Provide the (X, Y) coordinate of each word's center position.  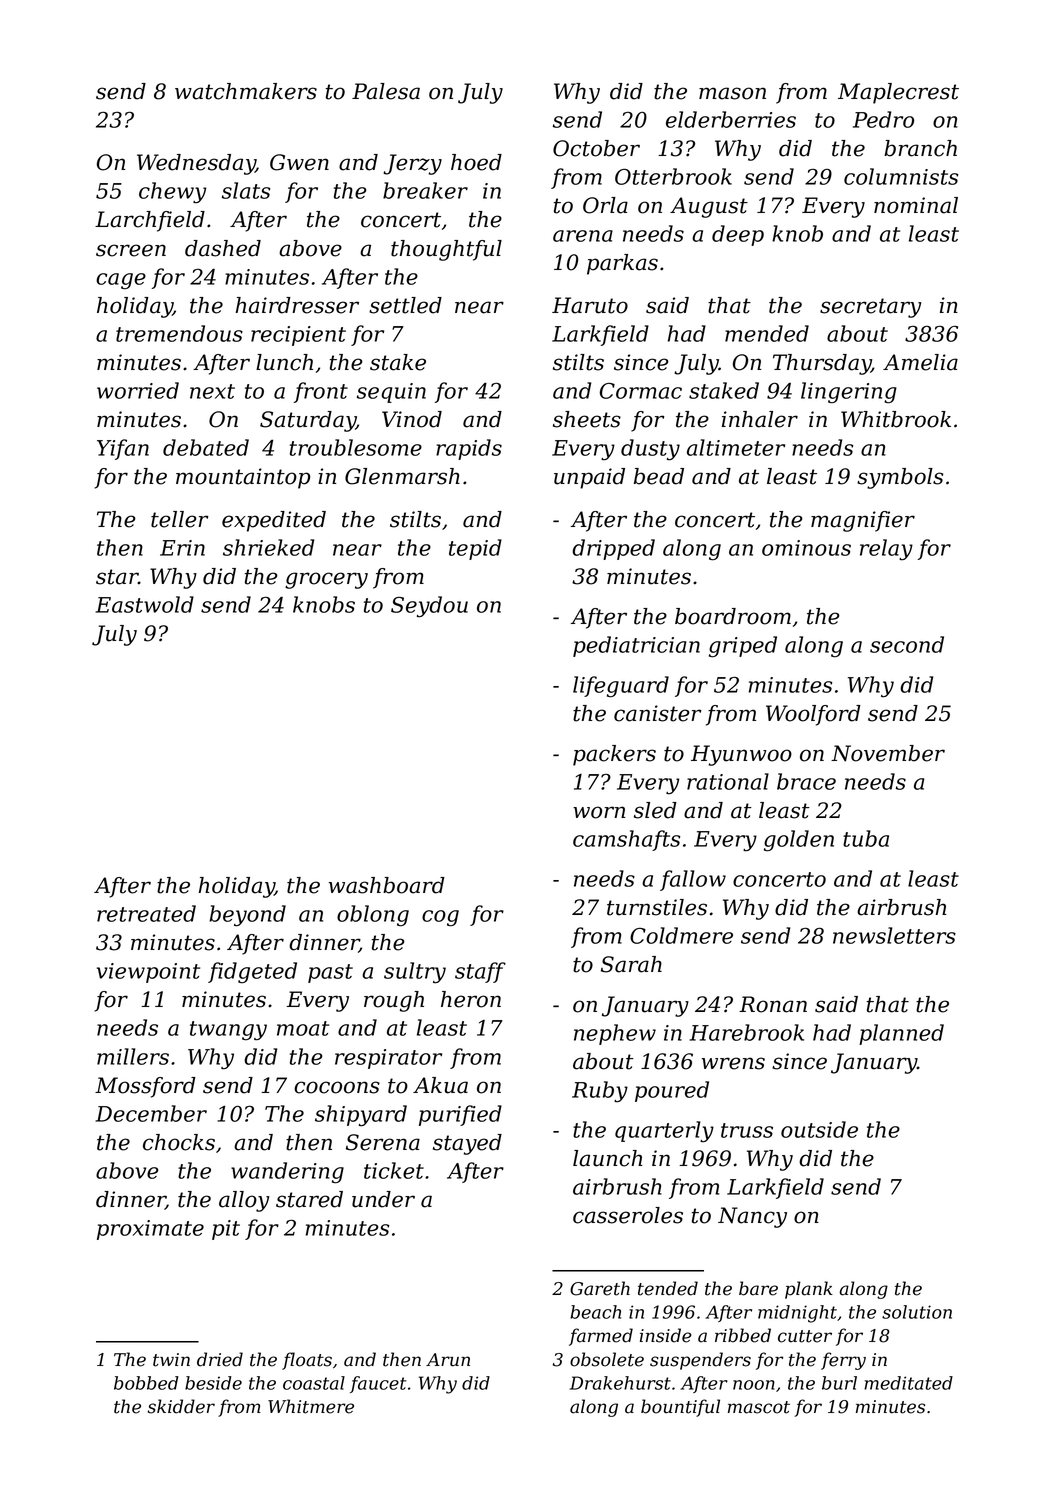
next (212, 391)
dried (220, 1359)
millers (133, 1056)
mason (732, 93)
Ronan (773, 1004)
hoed (476, 162)
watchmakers (246, 91)
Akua (440, 1085)
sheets (587, 419)
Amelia (920, 362)
